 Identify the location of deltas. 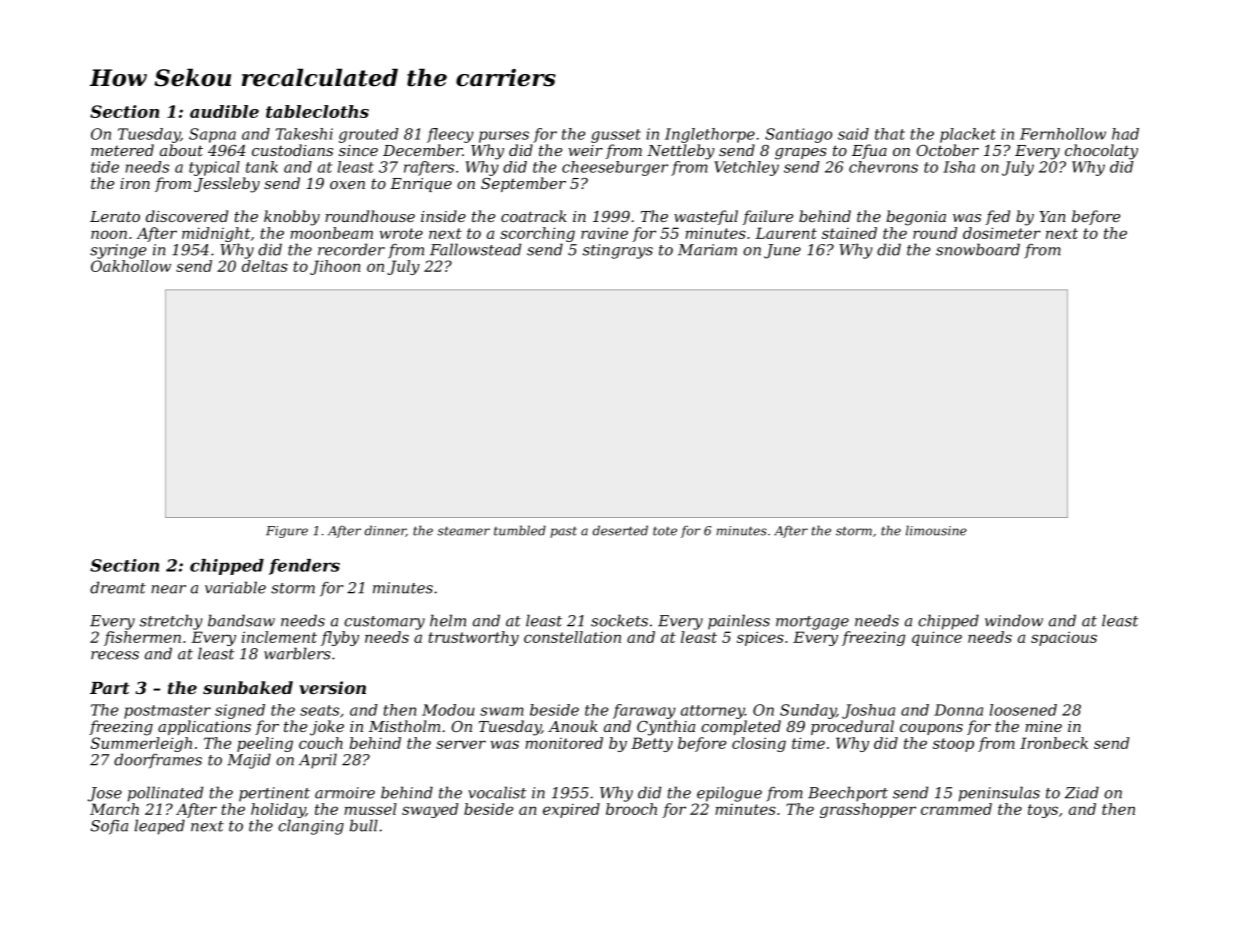
(265, 266).
